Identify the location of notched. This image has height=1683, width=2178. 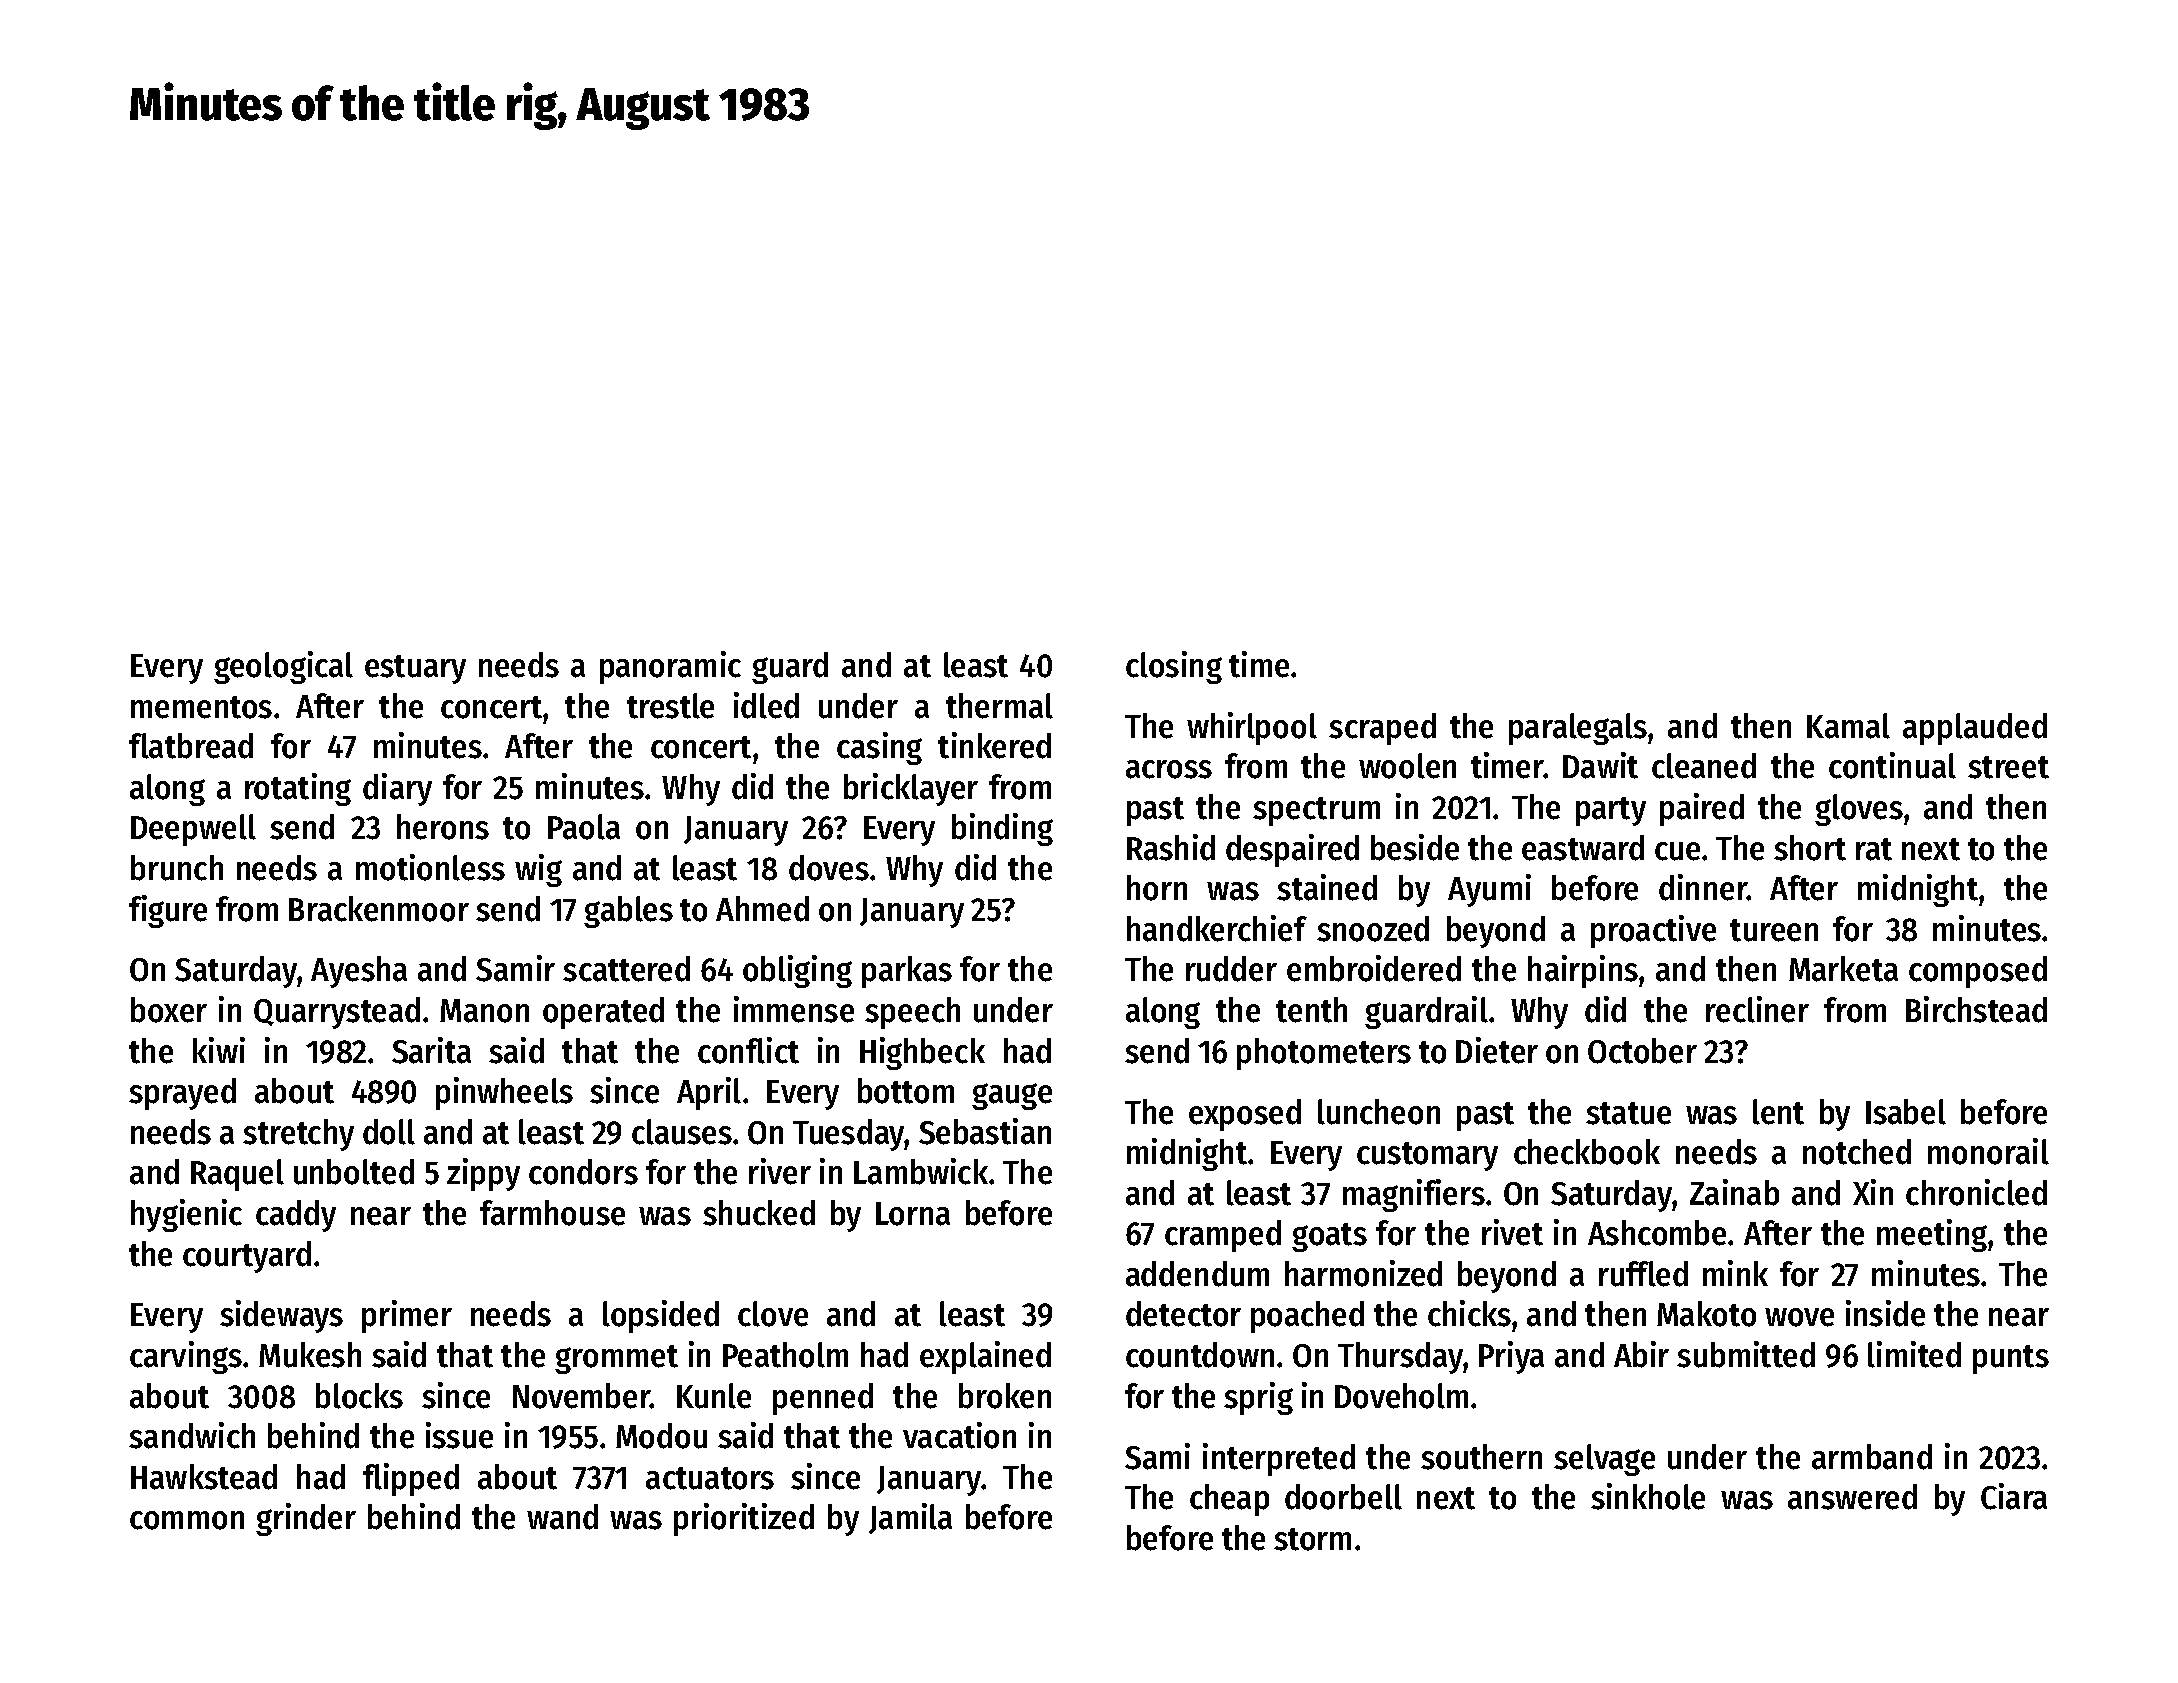
(1857, 1152).
